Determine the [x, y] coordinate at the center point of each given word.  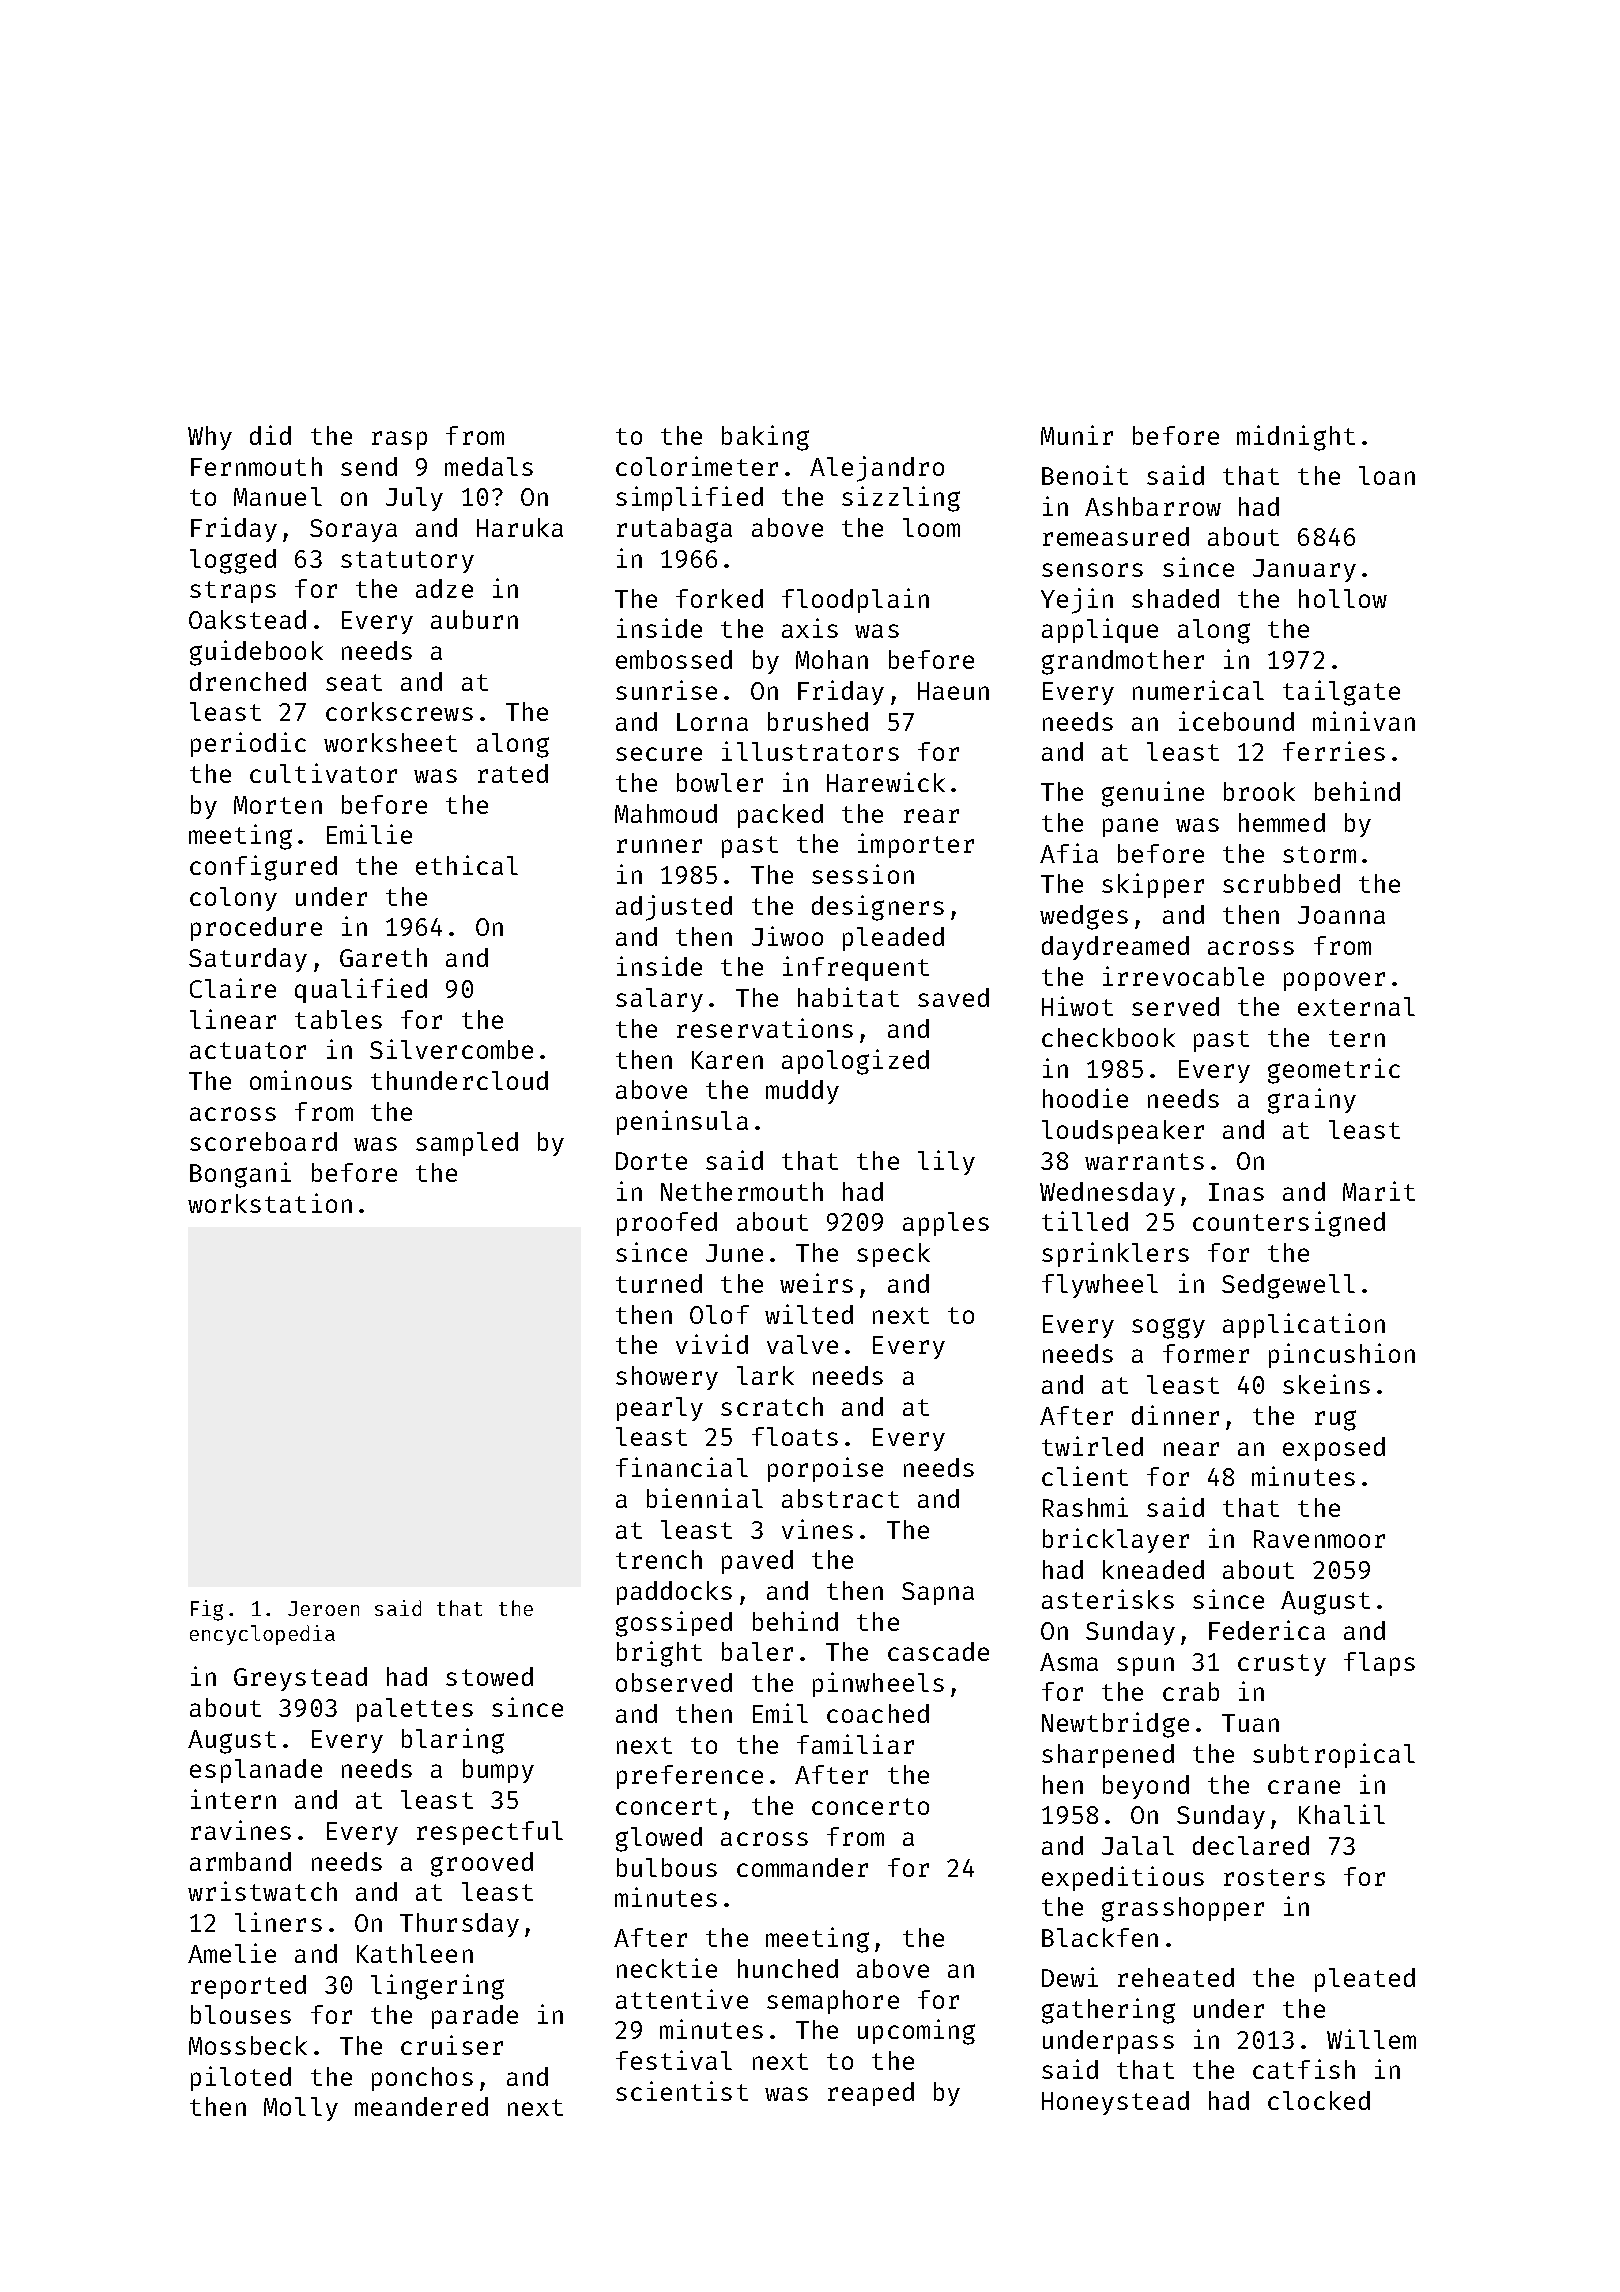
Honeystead [1115, 2103]
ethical [467, 865]
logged [233, 561]
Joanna [1341, 915]
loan [1387, 475]
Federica [1267, 1630]
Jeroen [323, 1608]
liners [278, 1922]
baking [765, 438]
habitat [848, 997]
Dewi [1070, 1977]
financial [682, 1467]
